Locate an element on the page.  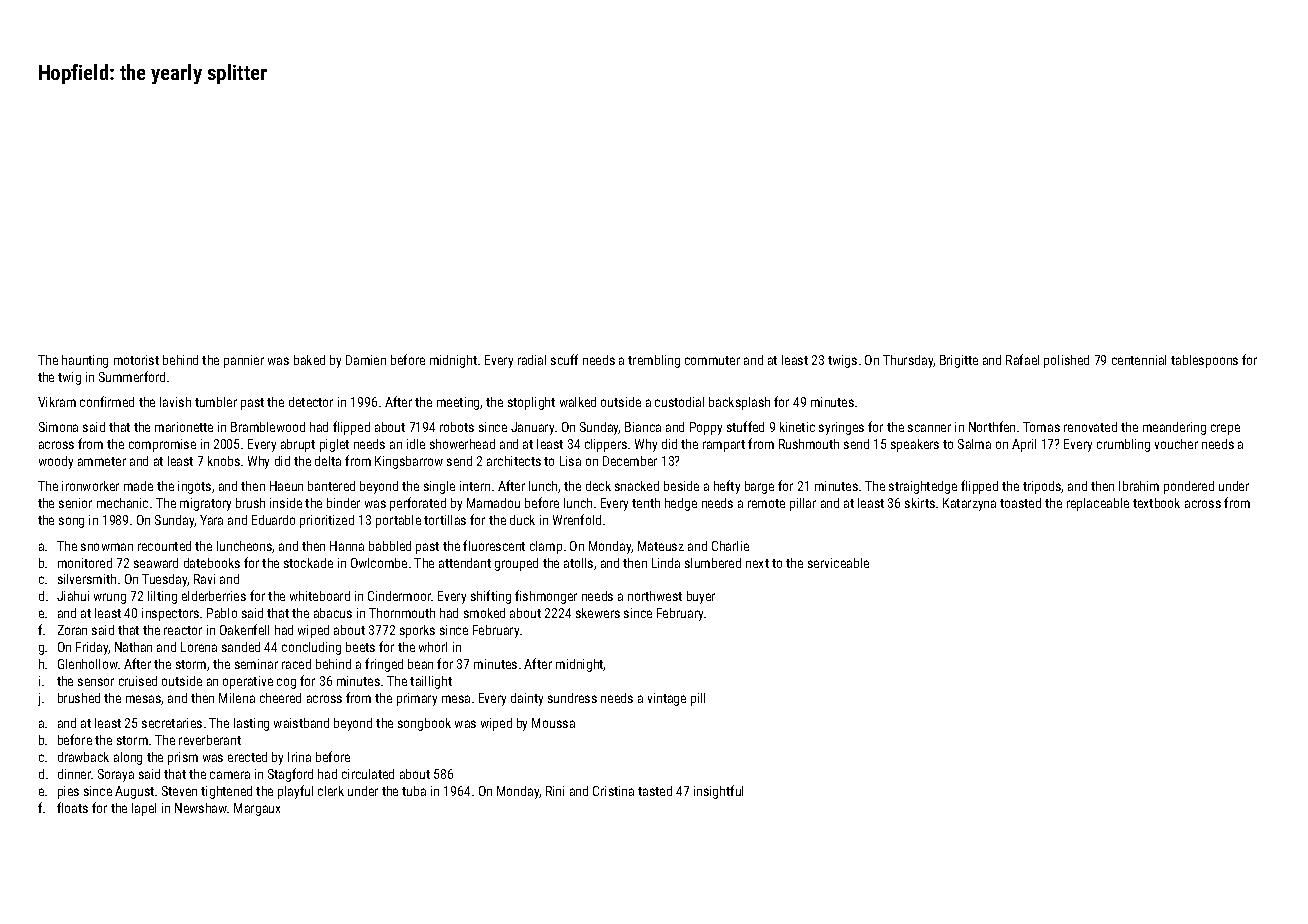
vintage is located at coordinates (667, 699).
